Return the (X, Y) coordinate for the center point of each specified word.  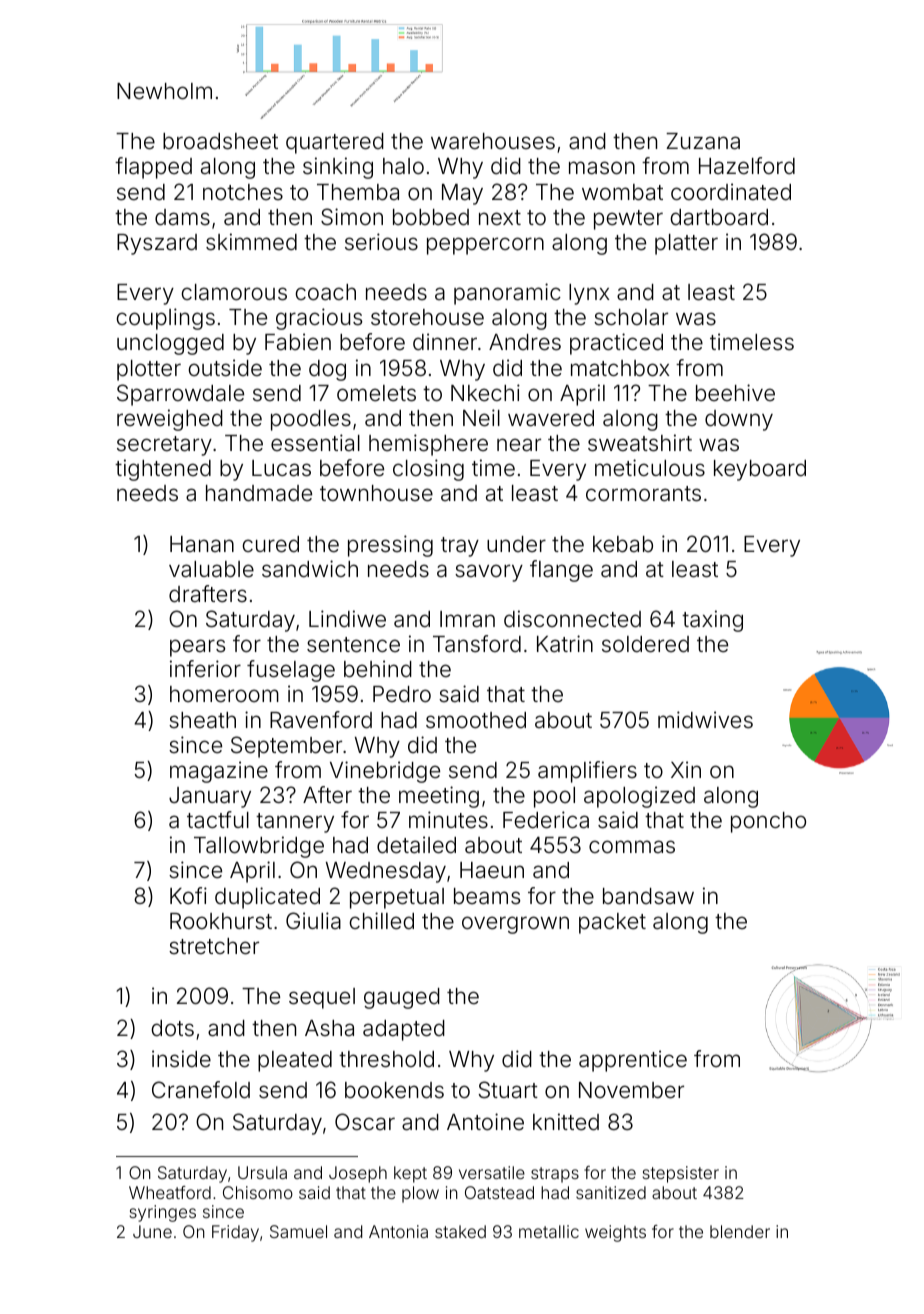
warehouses (493, 141)
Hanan (202, 544)
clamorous (234, 292)
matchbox (620, 368)
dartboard (719, 217)
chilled (382, 921)
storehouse (427, 317)
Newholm (164, 91)
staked (460, 1231)
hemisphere (428, 445)
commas (632, 847)
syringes (163, 1213)
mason (602, 168)
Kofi (188, 896)
